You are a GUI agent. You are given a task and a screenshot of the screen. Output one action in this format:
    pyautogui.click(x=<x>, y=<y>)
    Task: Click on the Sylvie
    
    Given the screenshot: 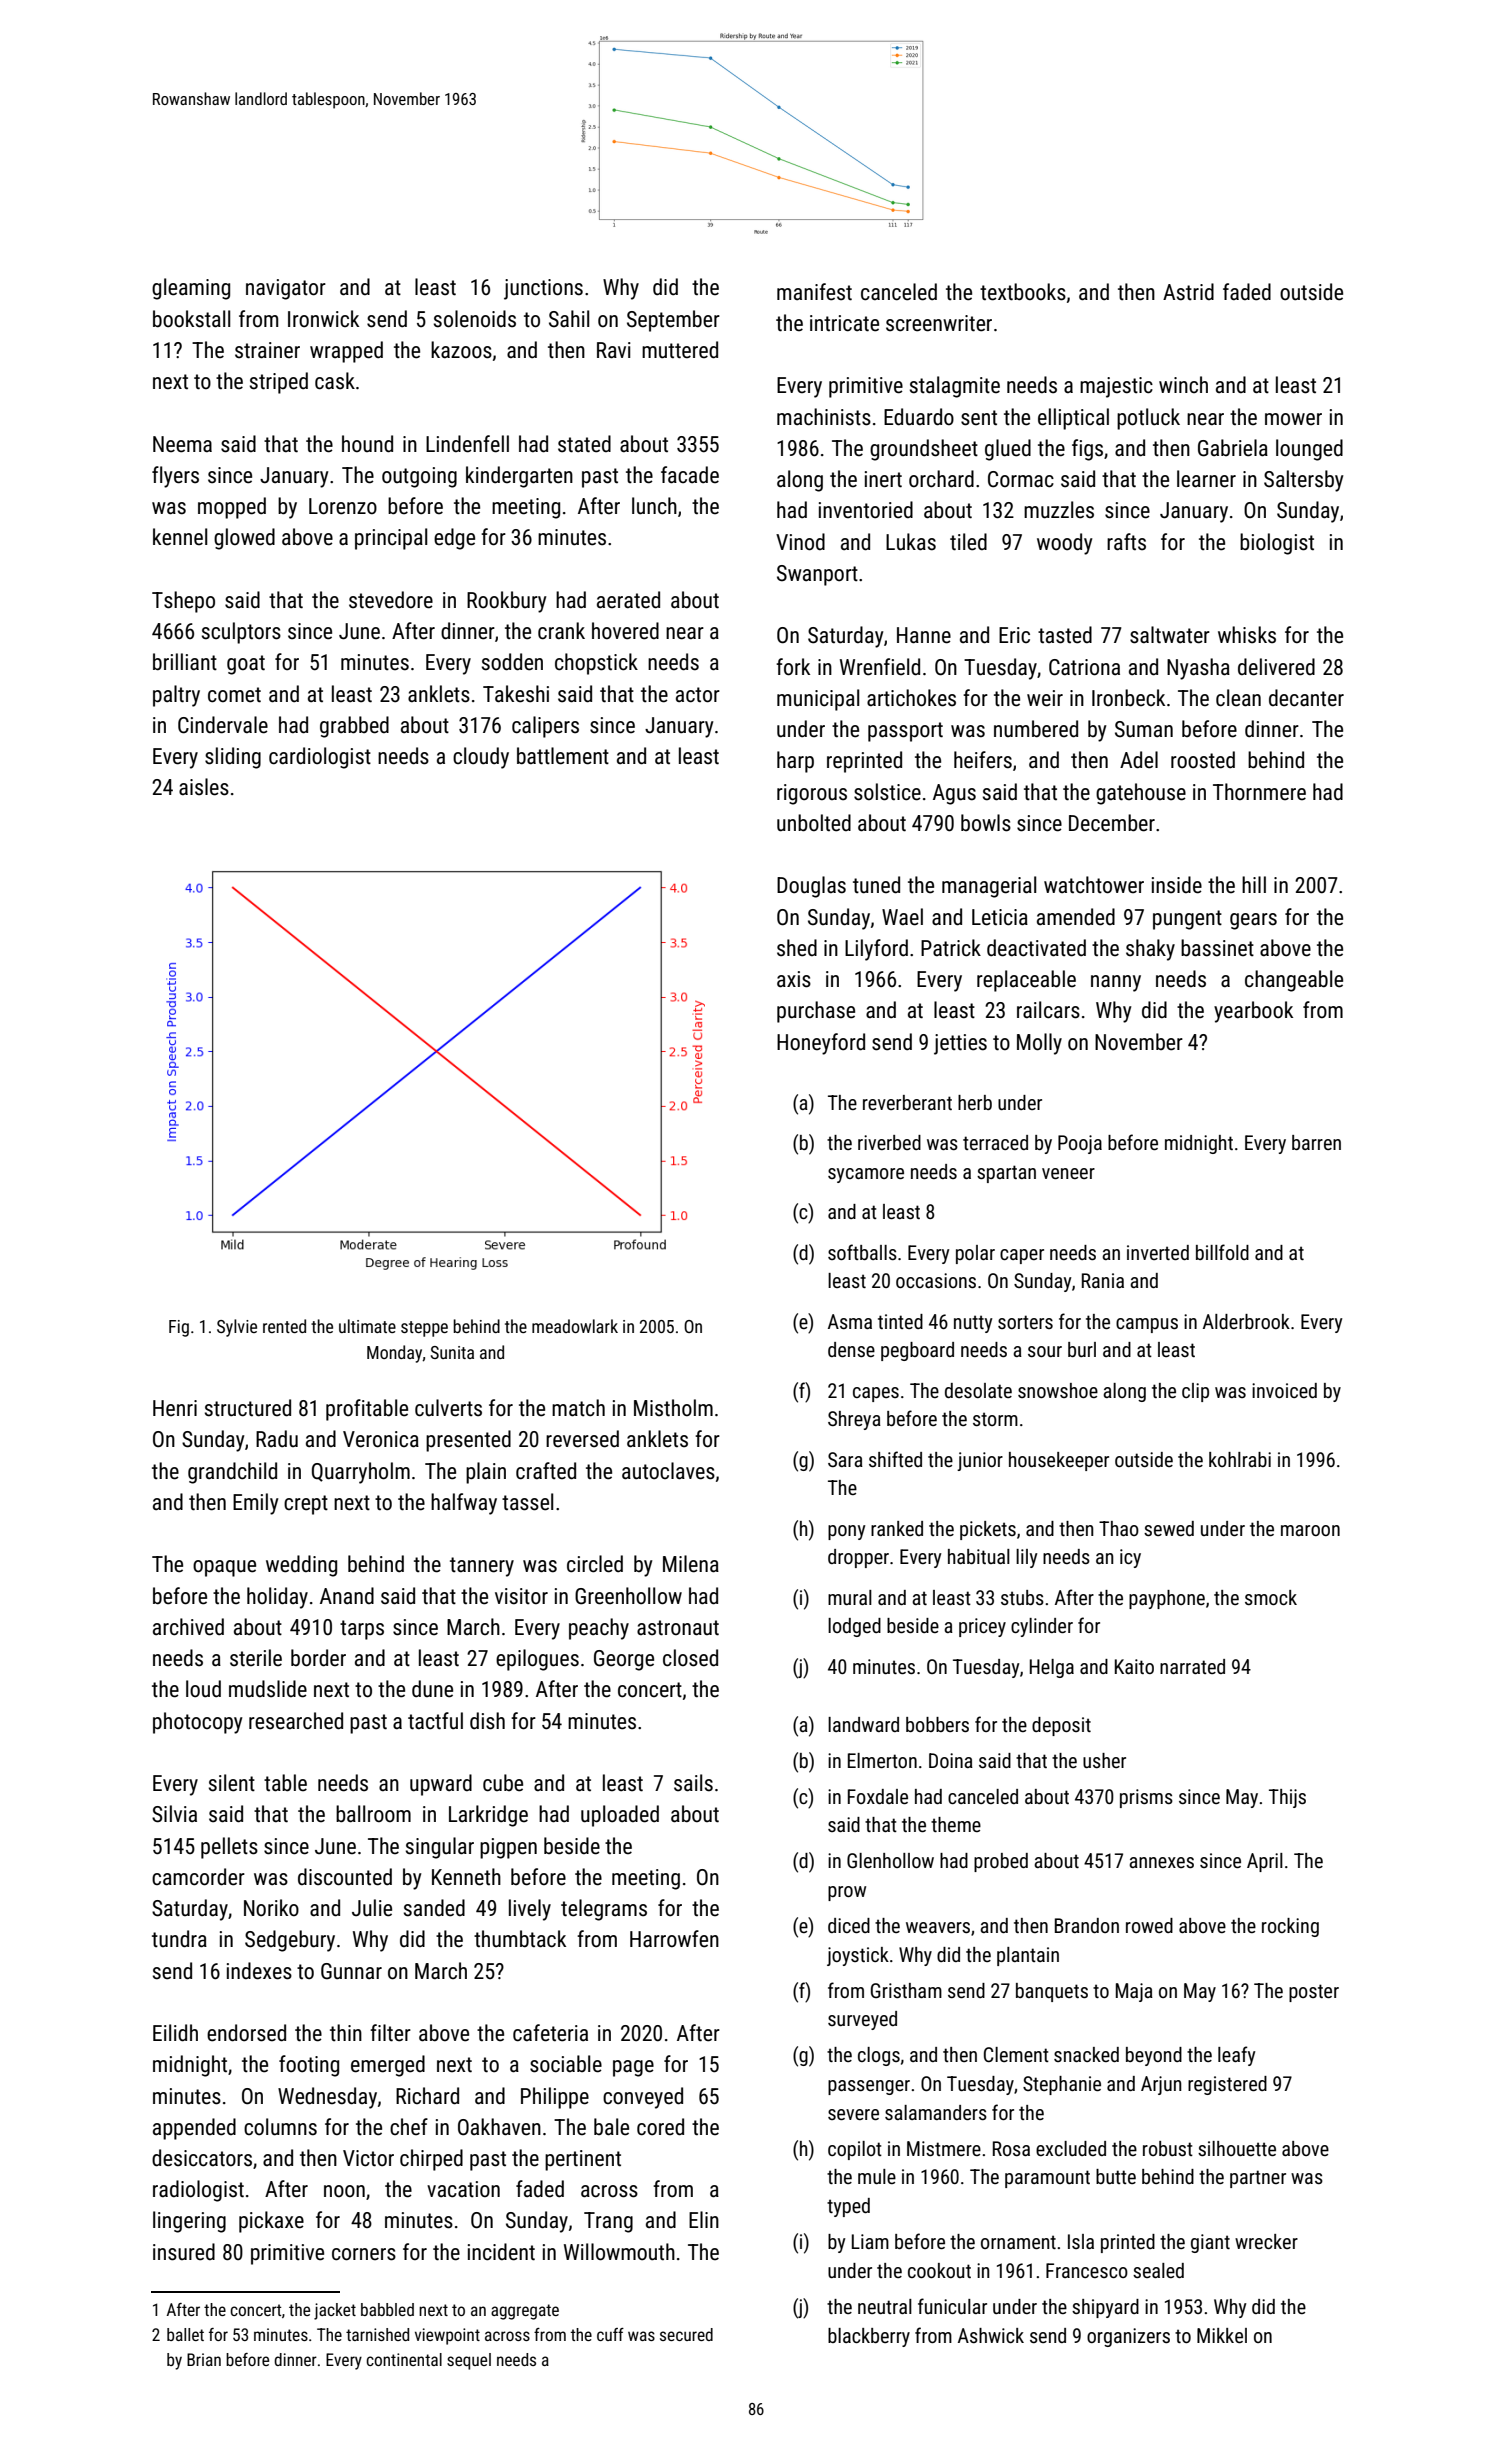 What is the action you would take?
    pyautogui.click(x=237, y=1328)
